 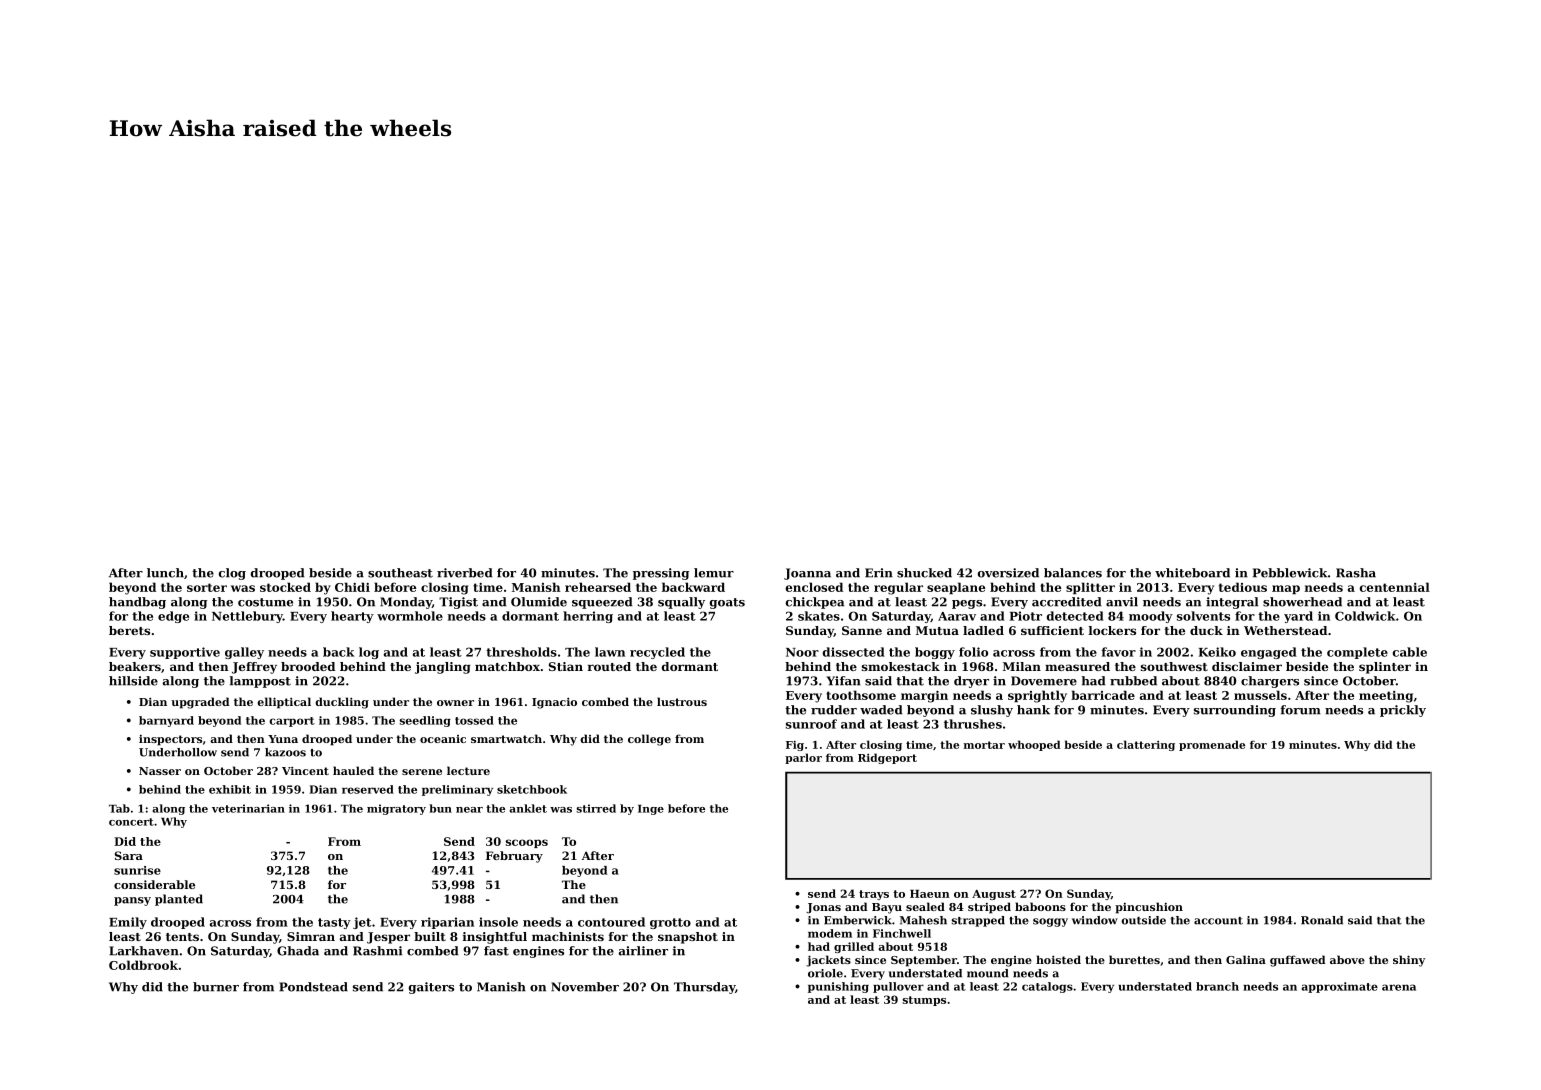 What do you see at coordinates (464, 573) in the screenshot?
I see `riverbed` at bounding box center [464, 573].
